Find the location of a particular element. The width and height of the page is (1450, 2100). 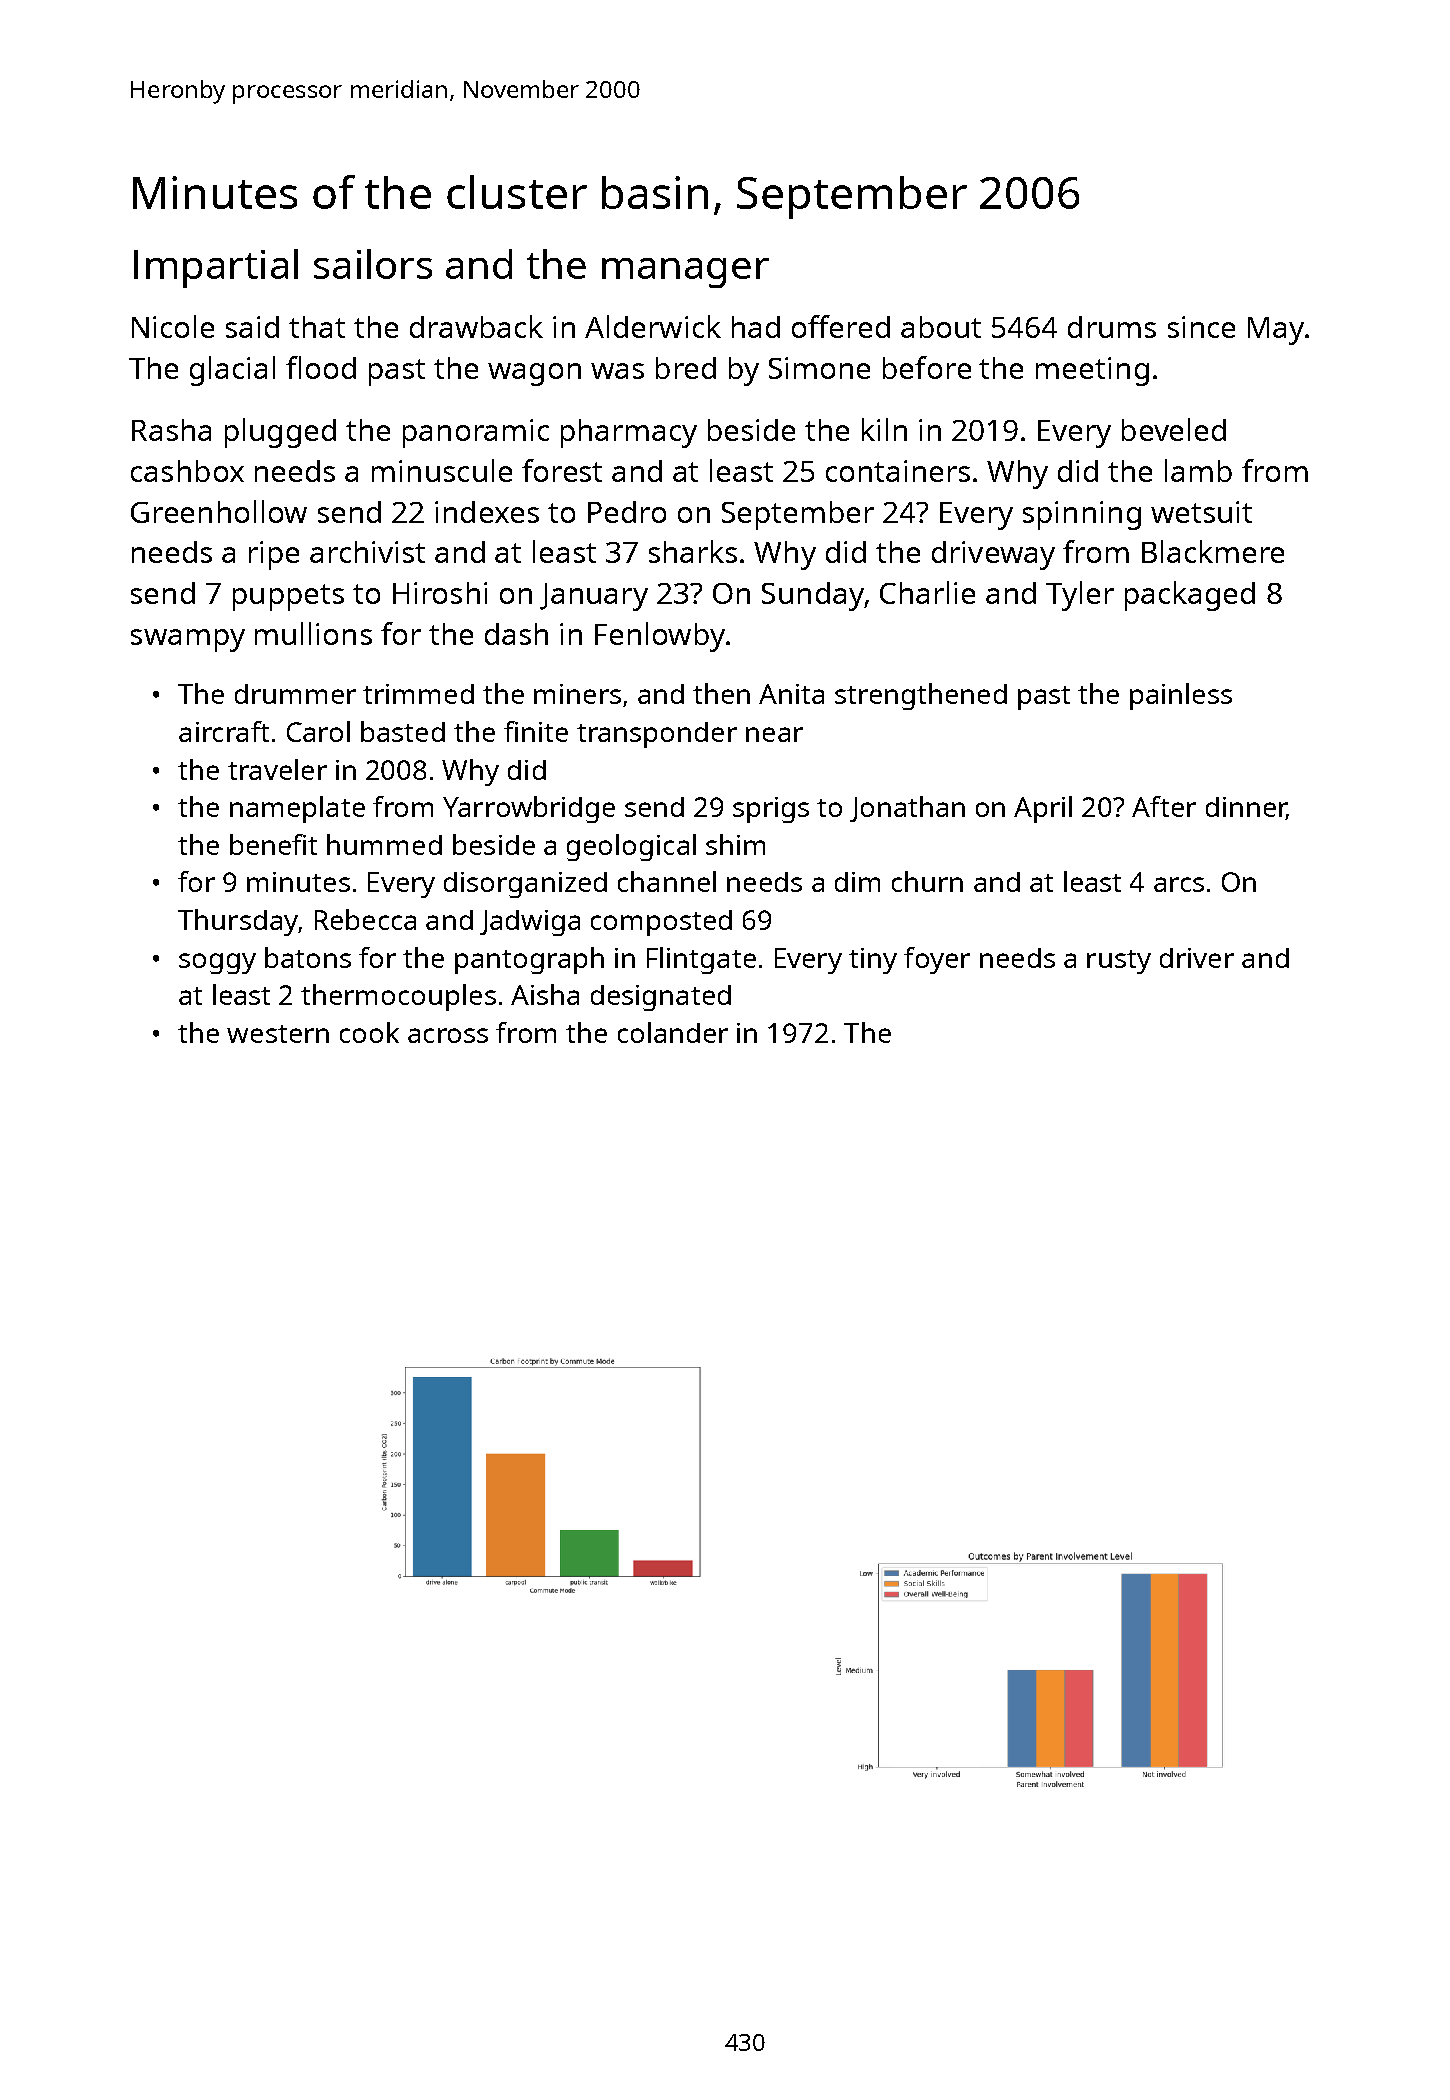

panoramic is located at coordinates (476, 433).
